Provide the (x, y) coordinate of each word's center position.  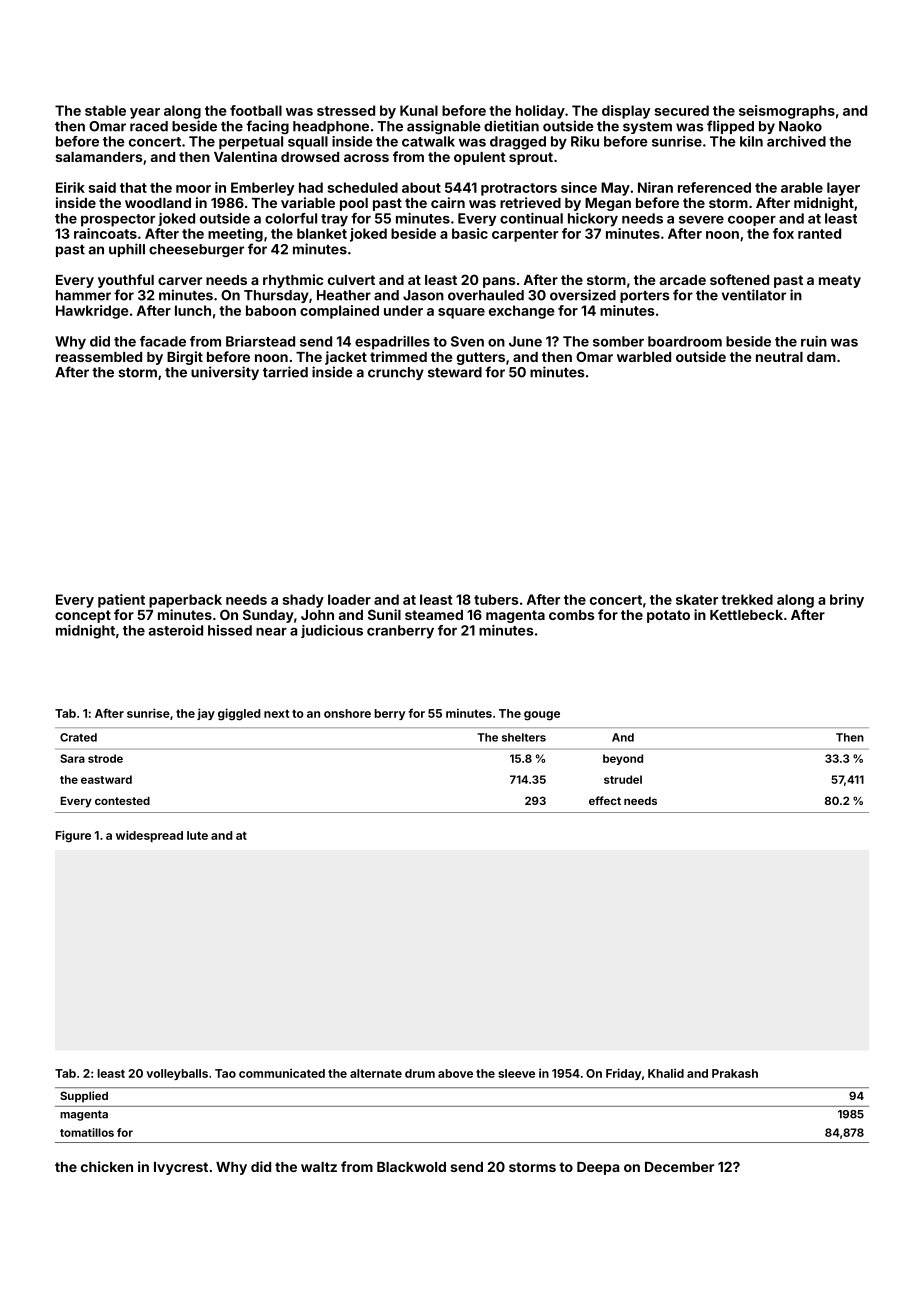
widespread (149, 836)
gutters (481, 358)
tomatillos (87, 1132)
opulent (480, 158)
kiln (751, 141)
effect (605, 800)
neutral (779, 357)
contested (122, 801)
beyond (623, 759)
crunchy (396, 373)
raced (149, 126)
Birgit (185, 358)
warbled (644, 357)
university (225, 373)
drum (420, 1073)
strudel (623, 779)
